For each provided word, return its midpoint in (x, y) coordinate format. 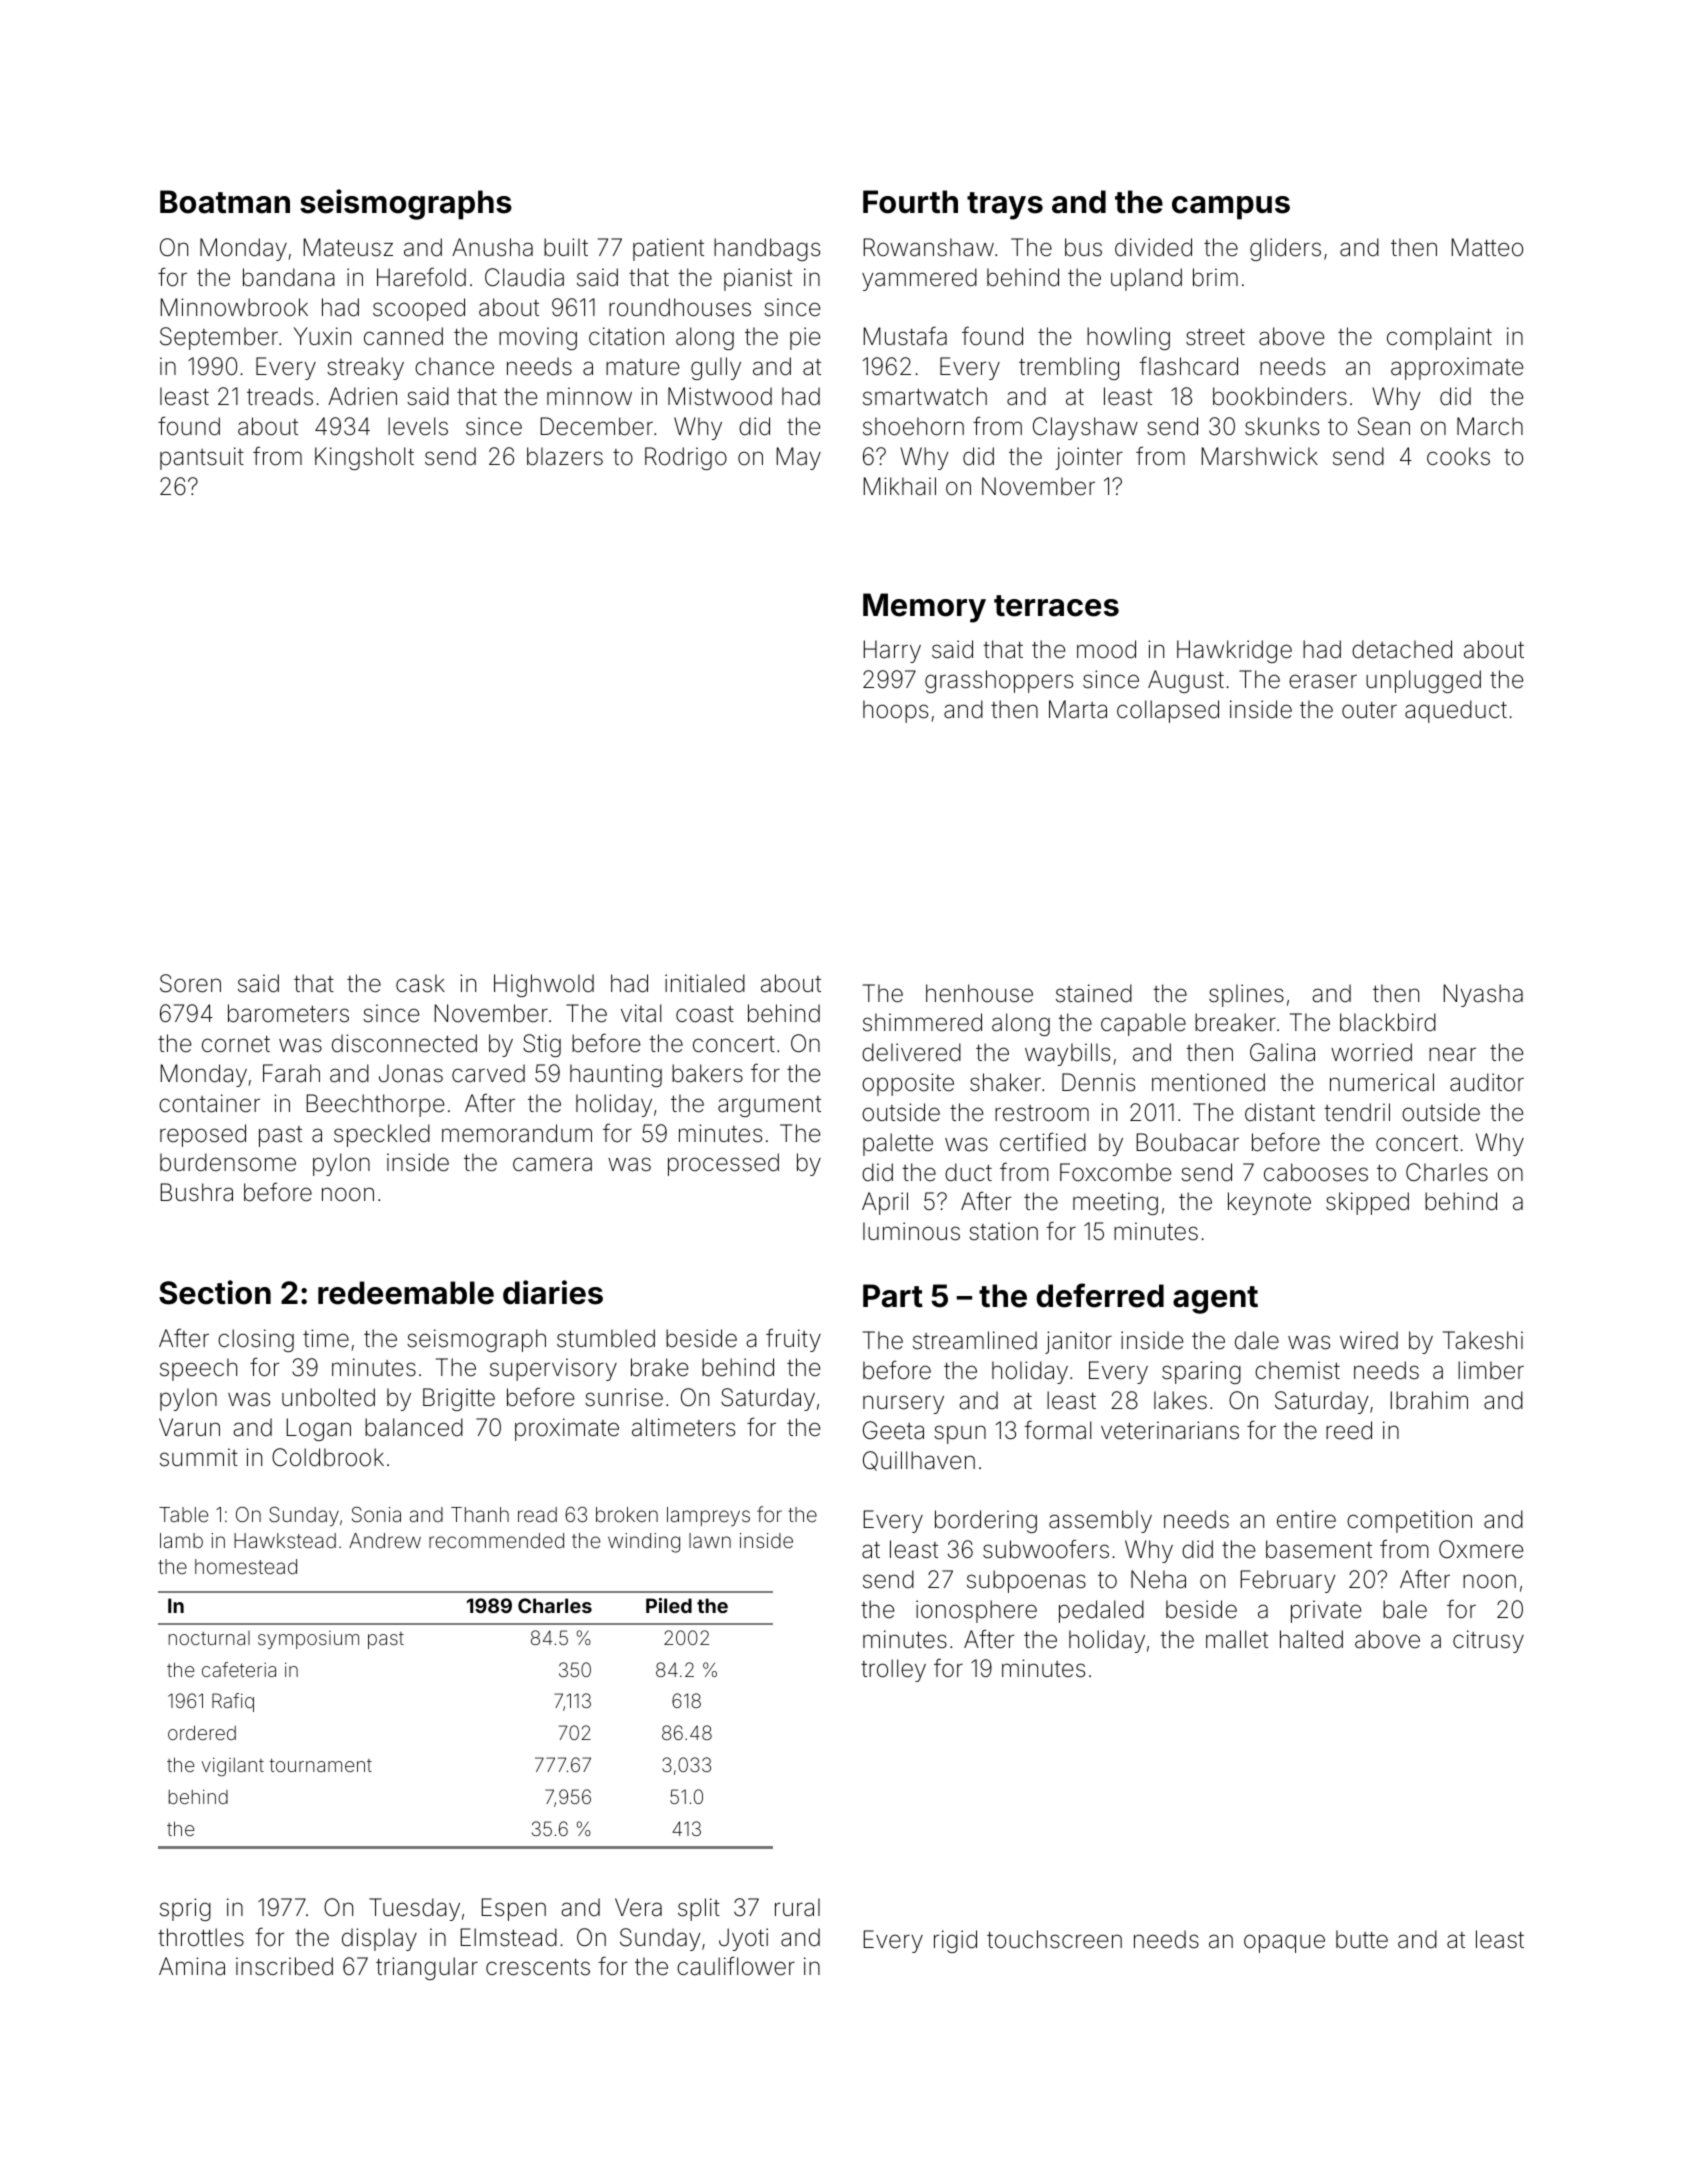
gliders (1285, 249)
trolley (893, 1670)
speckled (382, 1135)
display (379, 1939)
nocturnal (209, 1638)
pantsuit (202, 458)
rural (797, 1907)
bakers (707, 1073)
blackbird (1388, 1022)
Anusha (492, 247)
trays (1005, 206)
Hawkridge (1234, 651)
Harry (892, 651)
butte (1362, 1939)
